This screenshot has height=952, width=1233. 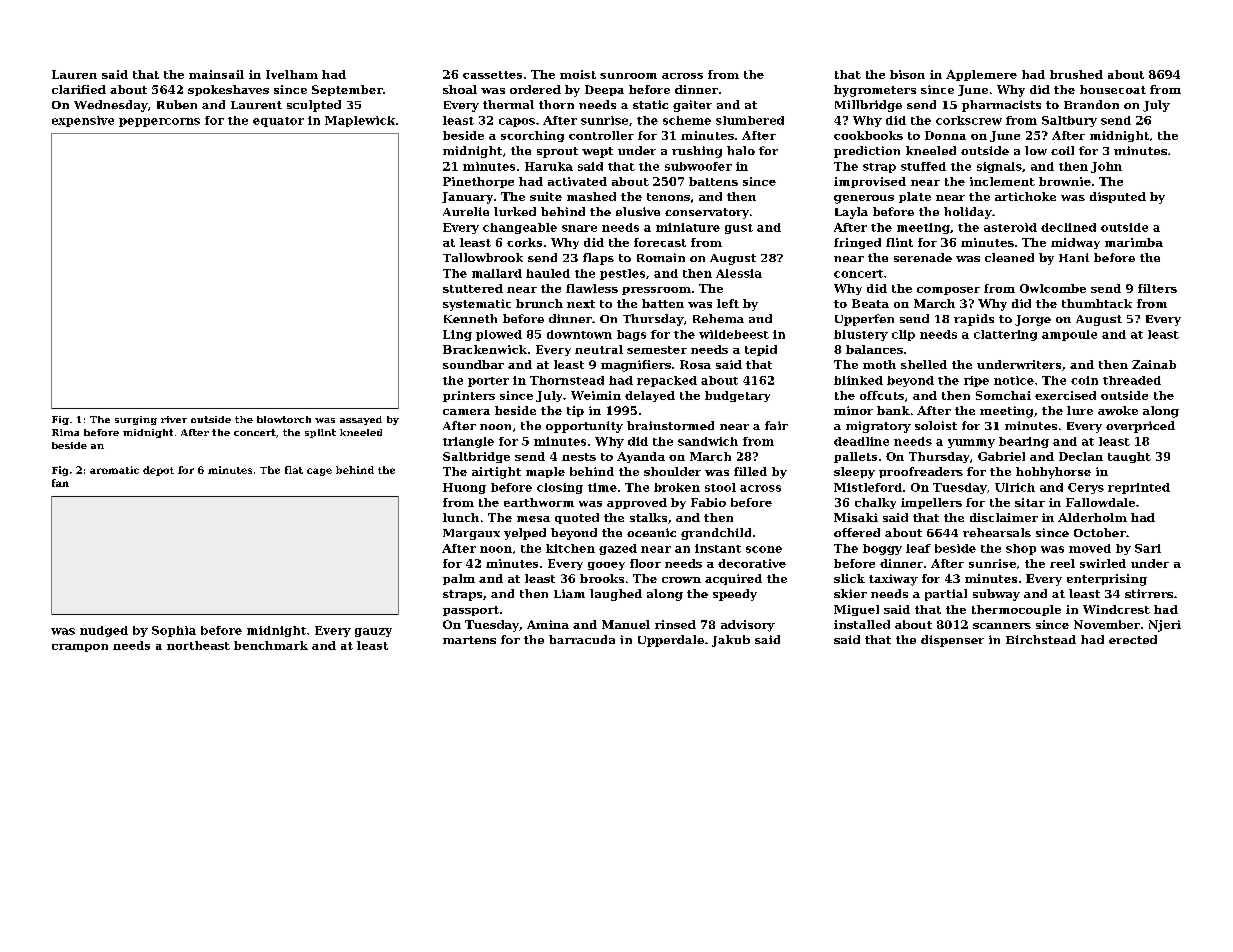 What do you see at coordinates (483, 257) in the screenshot?
I see `Tallowbrook` at bounding box center [483, 257].
